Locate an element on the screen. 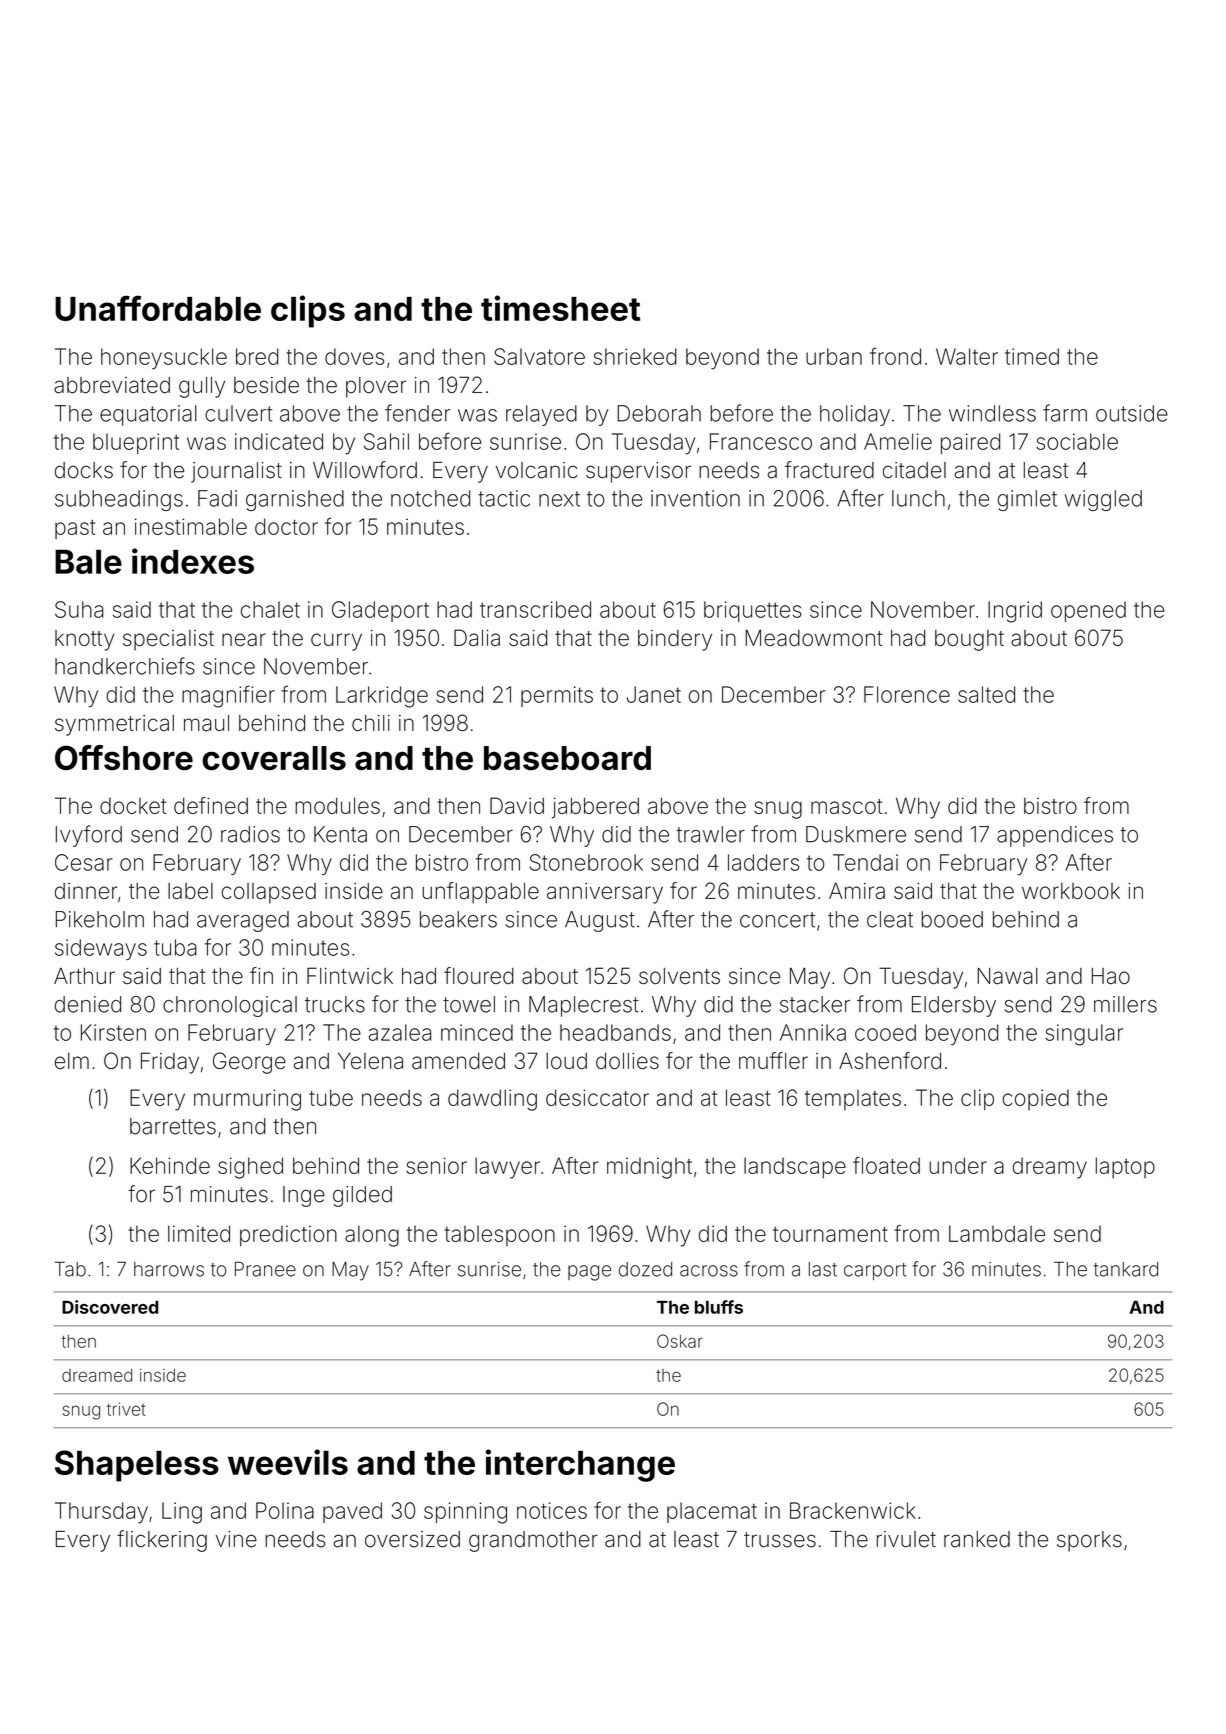 The image size is (1226, 1734). limited is located at coordinates (199, 1233).
